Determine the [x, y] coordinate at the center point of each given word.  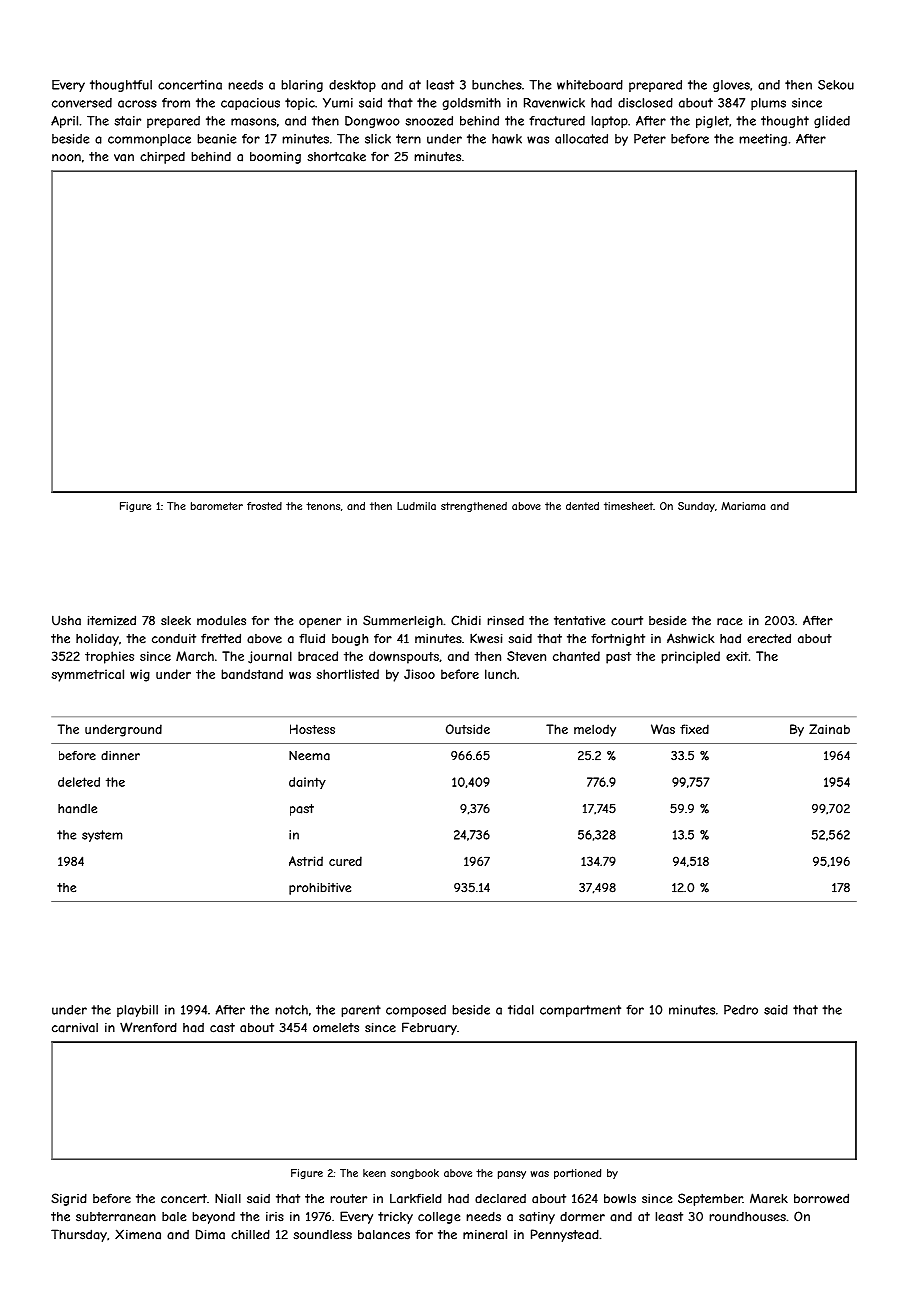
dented [582, 506]
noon [66, 158]
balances [384, 1235]
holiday [97, 639]
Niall [228, 1198]
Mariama [743, 506]
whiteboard [590, 85]
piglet [712, 122]
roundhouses [747, 1217]
